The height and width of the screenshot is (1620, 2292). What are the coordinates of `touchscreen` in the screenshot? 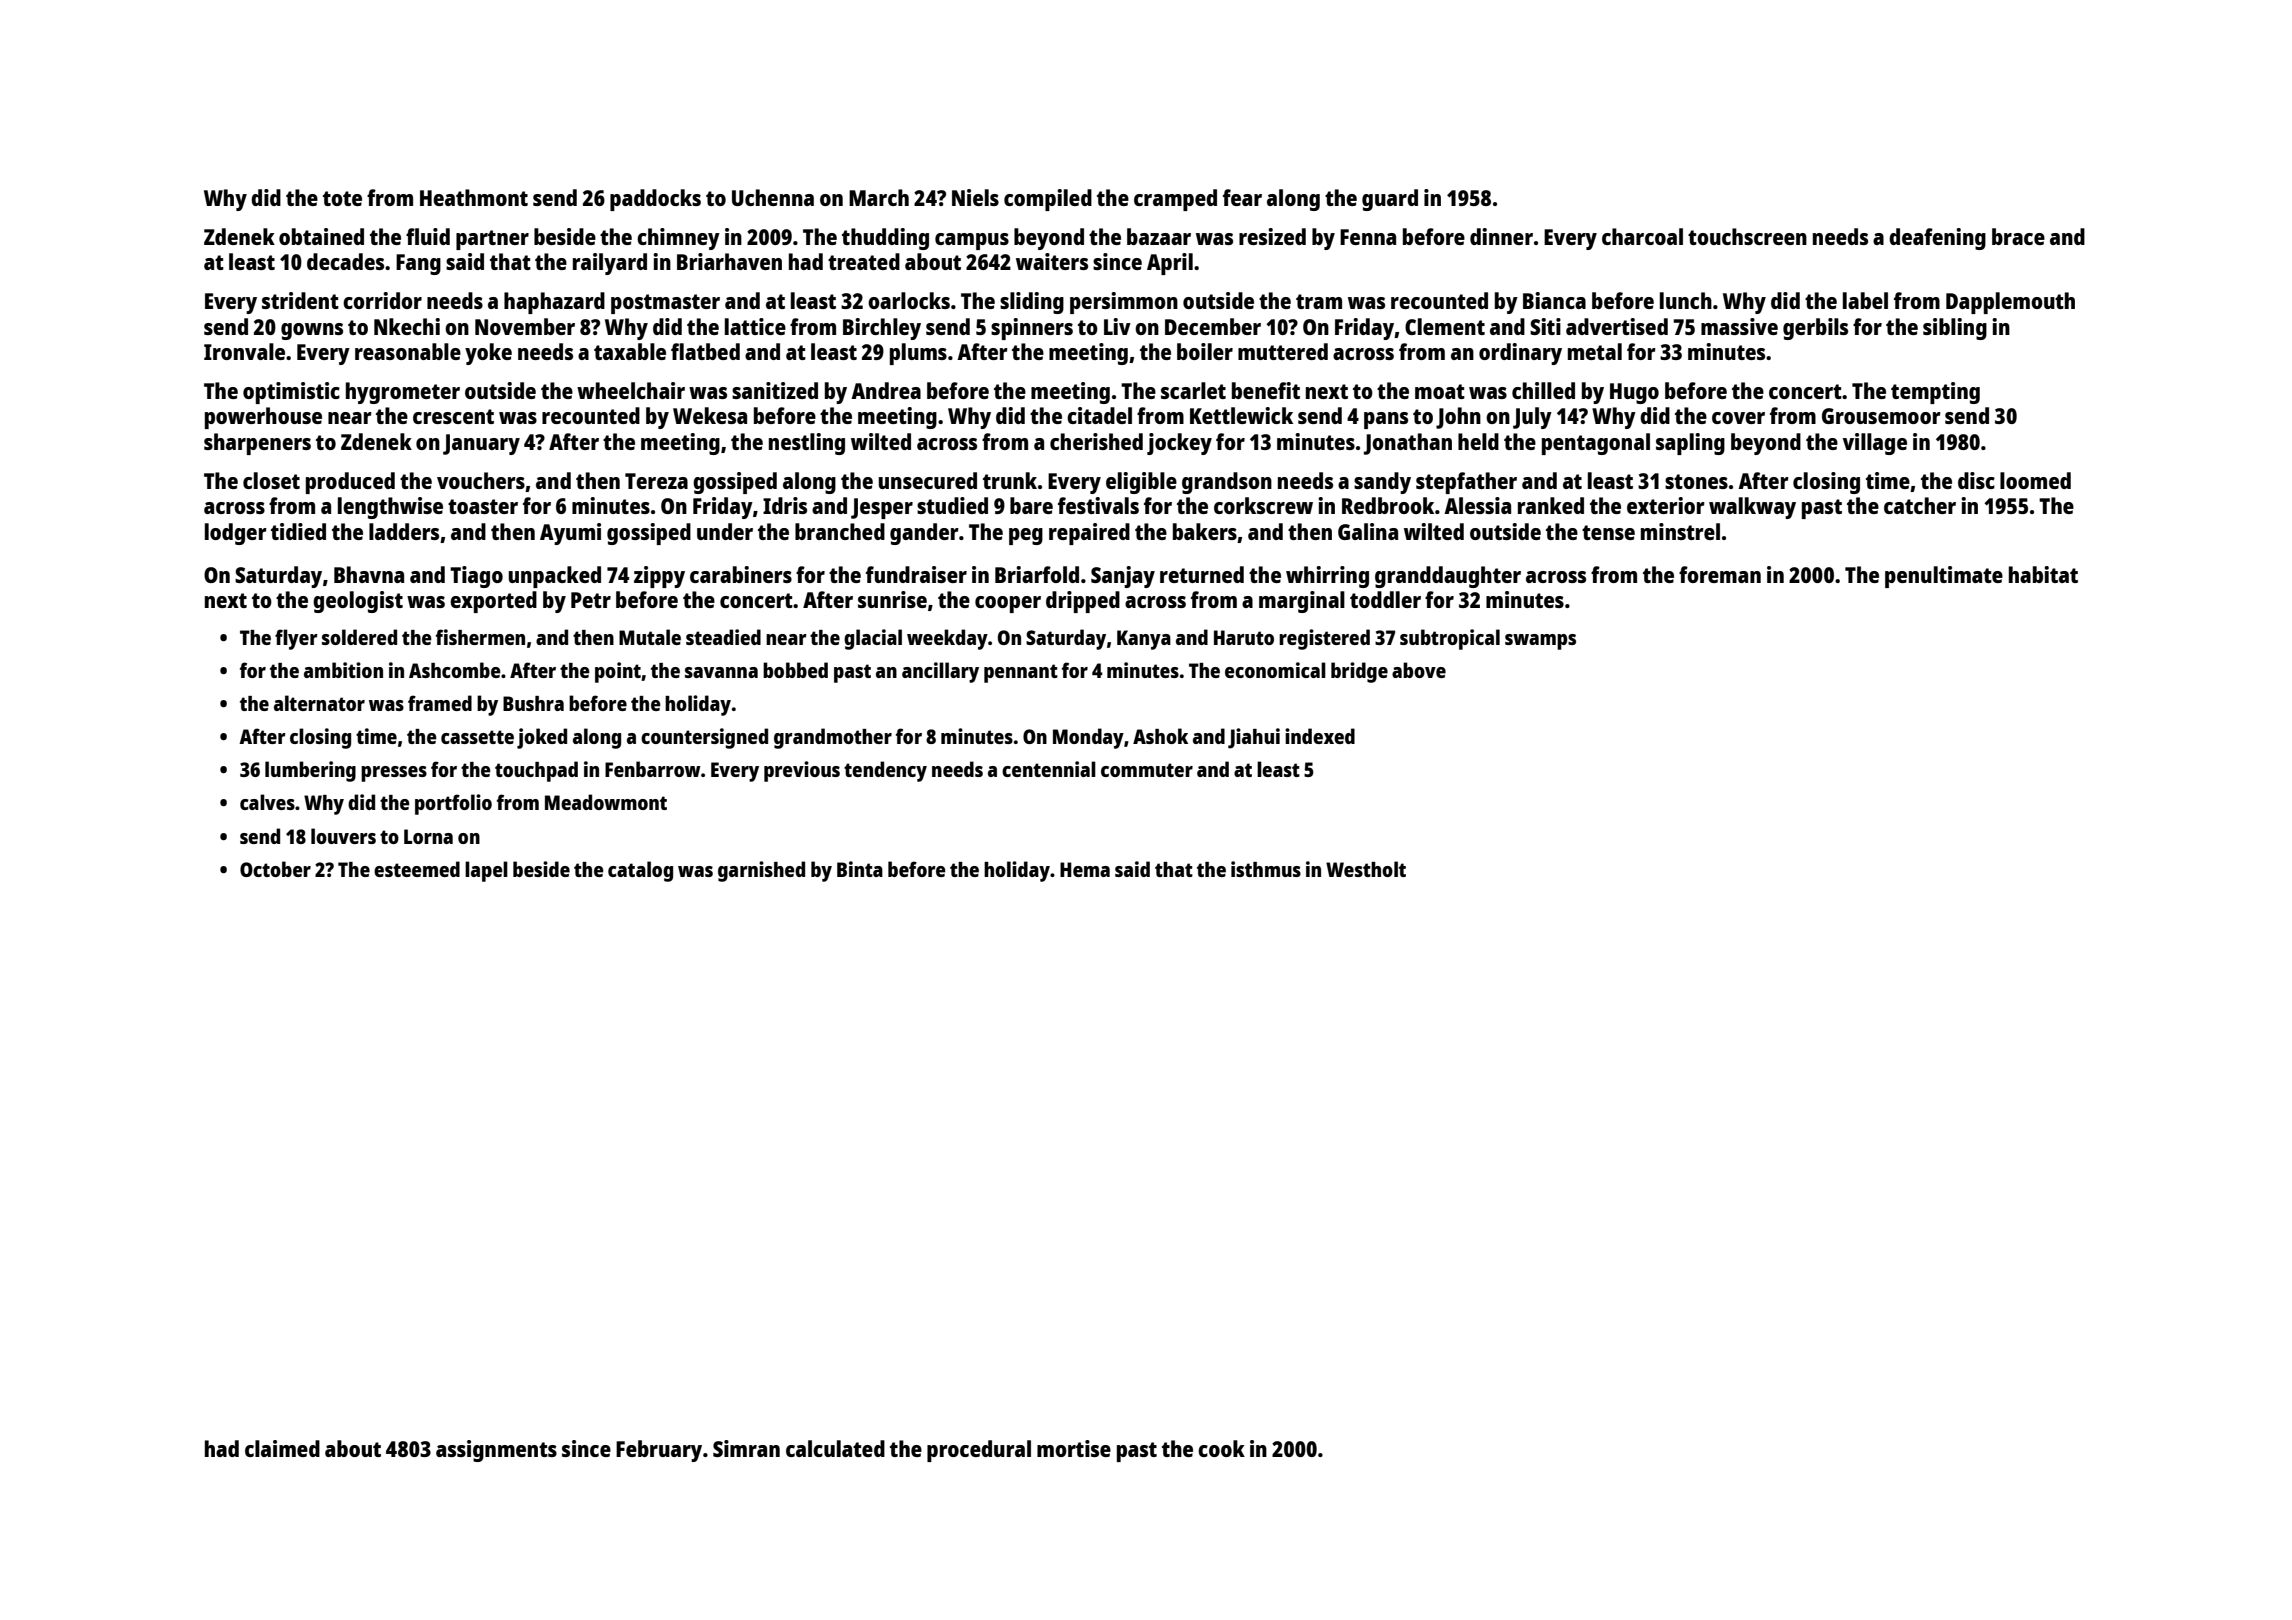 It's located at (1747, 236).
